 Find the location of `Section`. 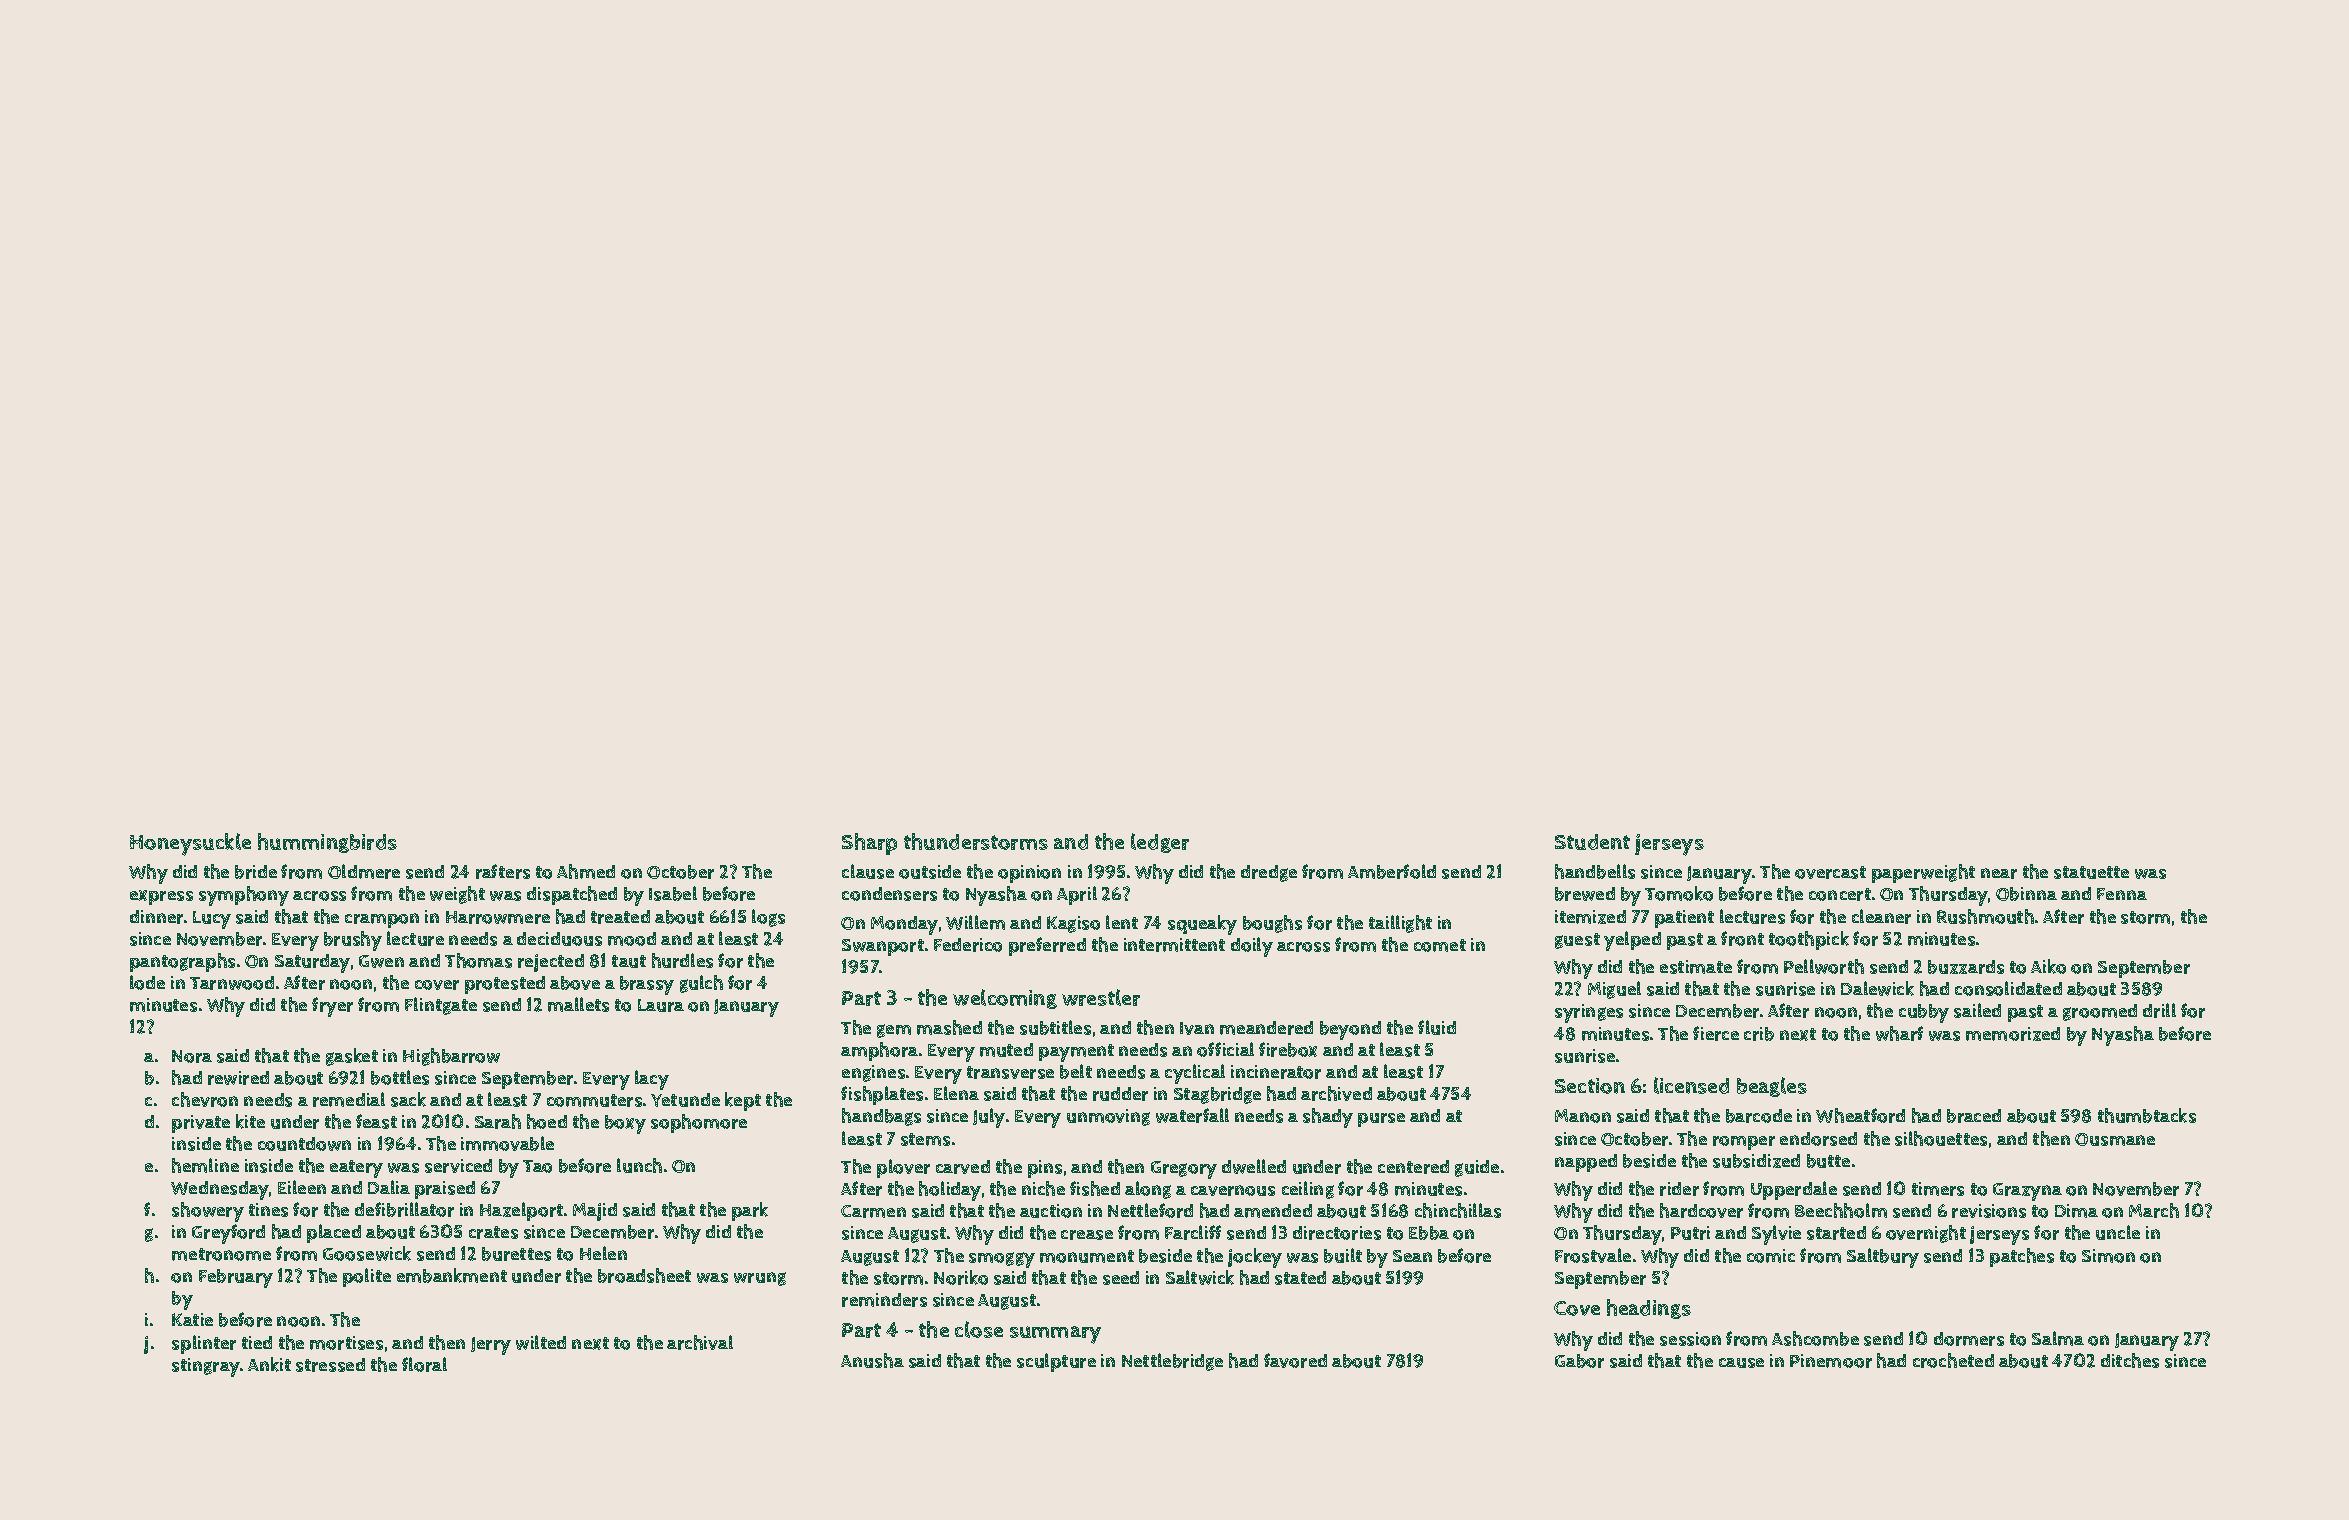

Section is located at coordinates (1590, 1086).
